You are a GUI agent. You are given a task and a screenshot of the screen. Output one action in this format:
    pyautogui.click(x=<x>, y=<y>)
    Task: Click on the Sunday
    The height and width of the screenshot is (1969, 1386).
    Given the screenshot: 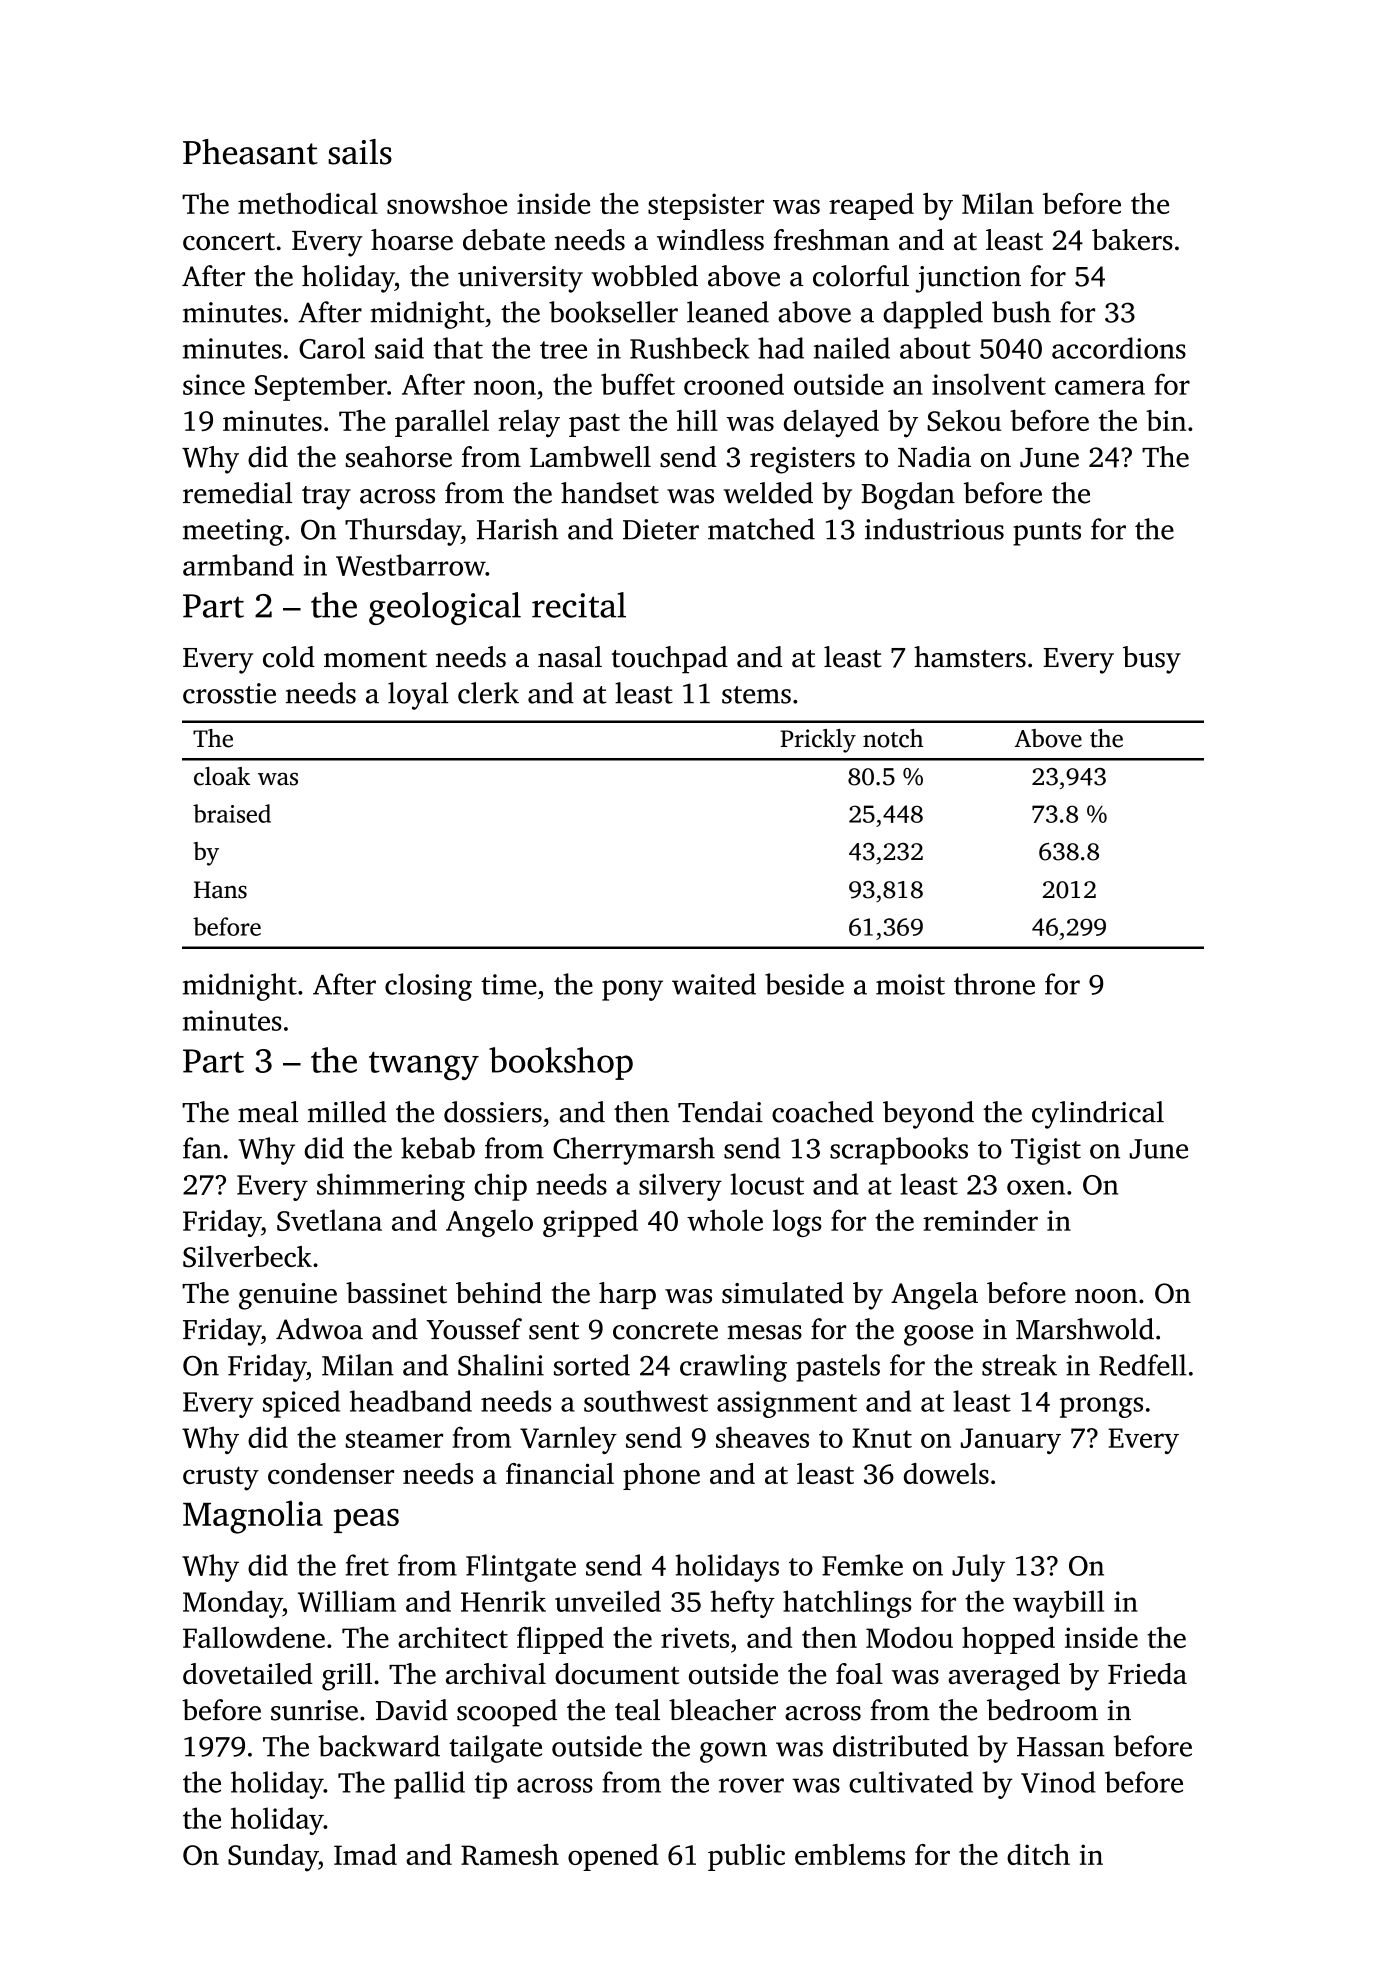 What is the action you would take?
    pyautogui.click(x=273, y=1858)
